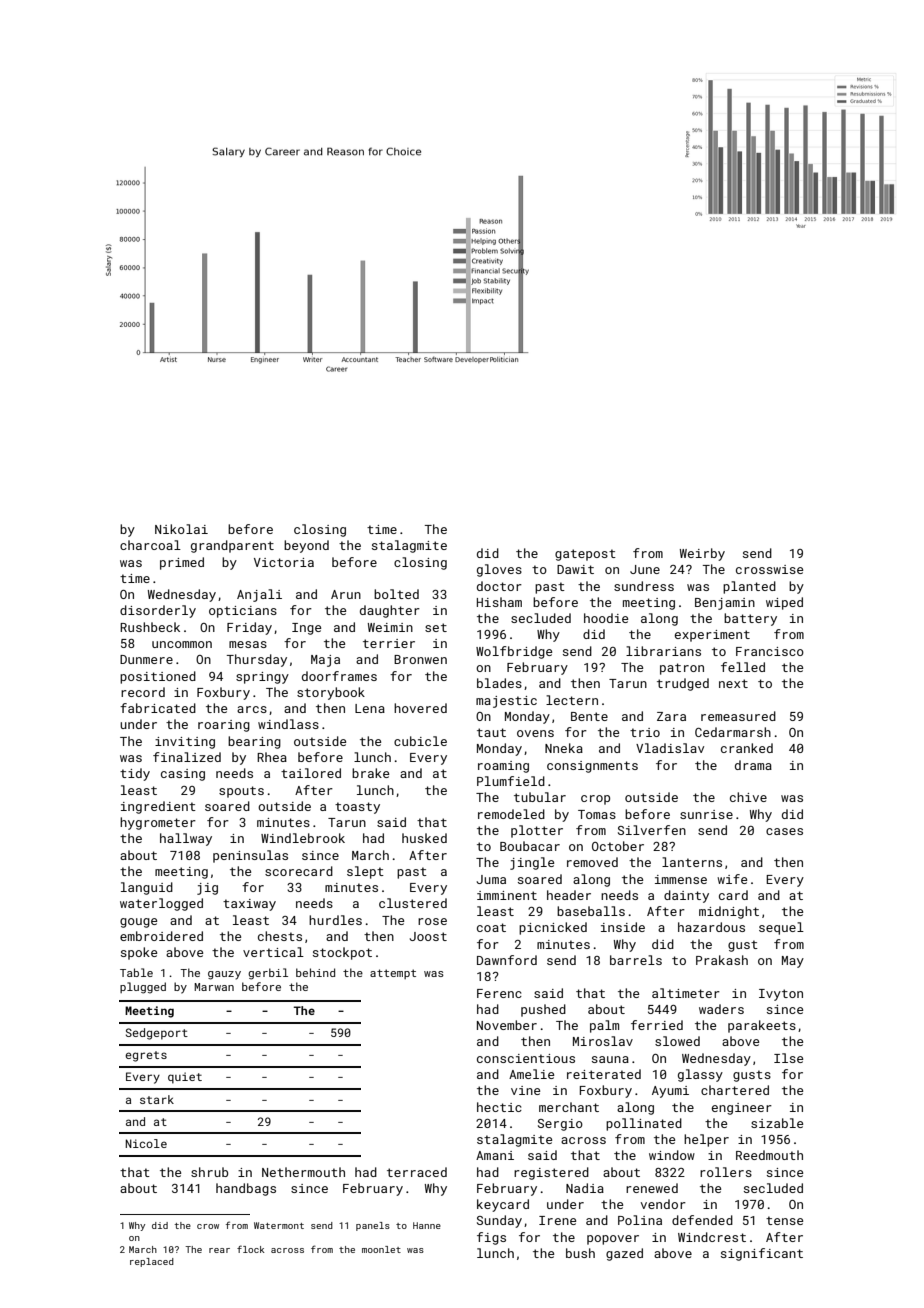 The width and height of the document is (924, 1308). Describe the element at coordinates (781, 928) in the document. I see `sequel` at that location.
